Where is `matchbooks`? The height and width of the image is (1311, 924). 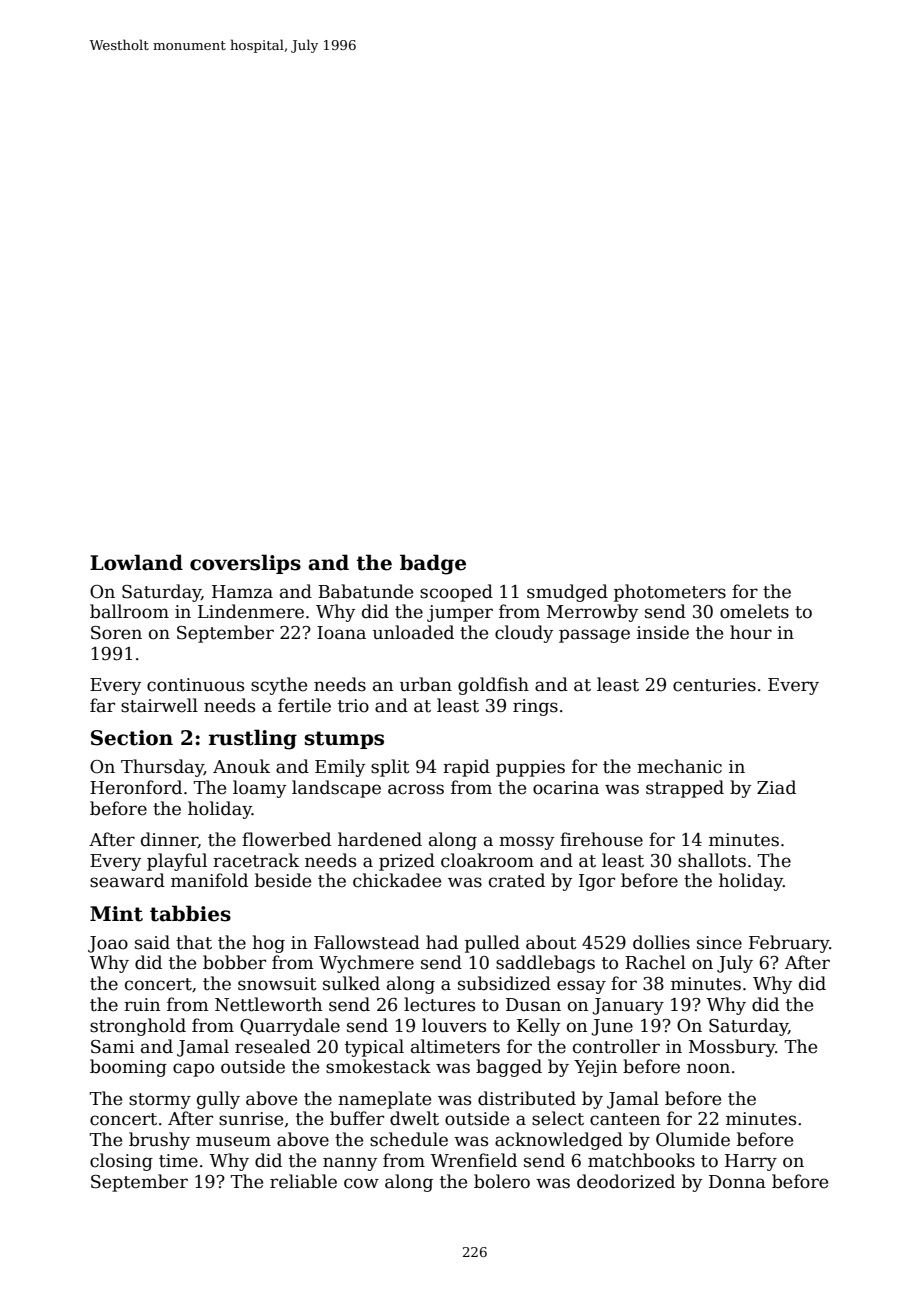 matchbooks is located at coordinates (641, 1160).
